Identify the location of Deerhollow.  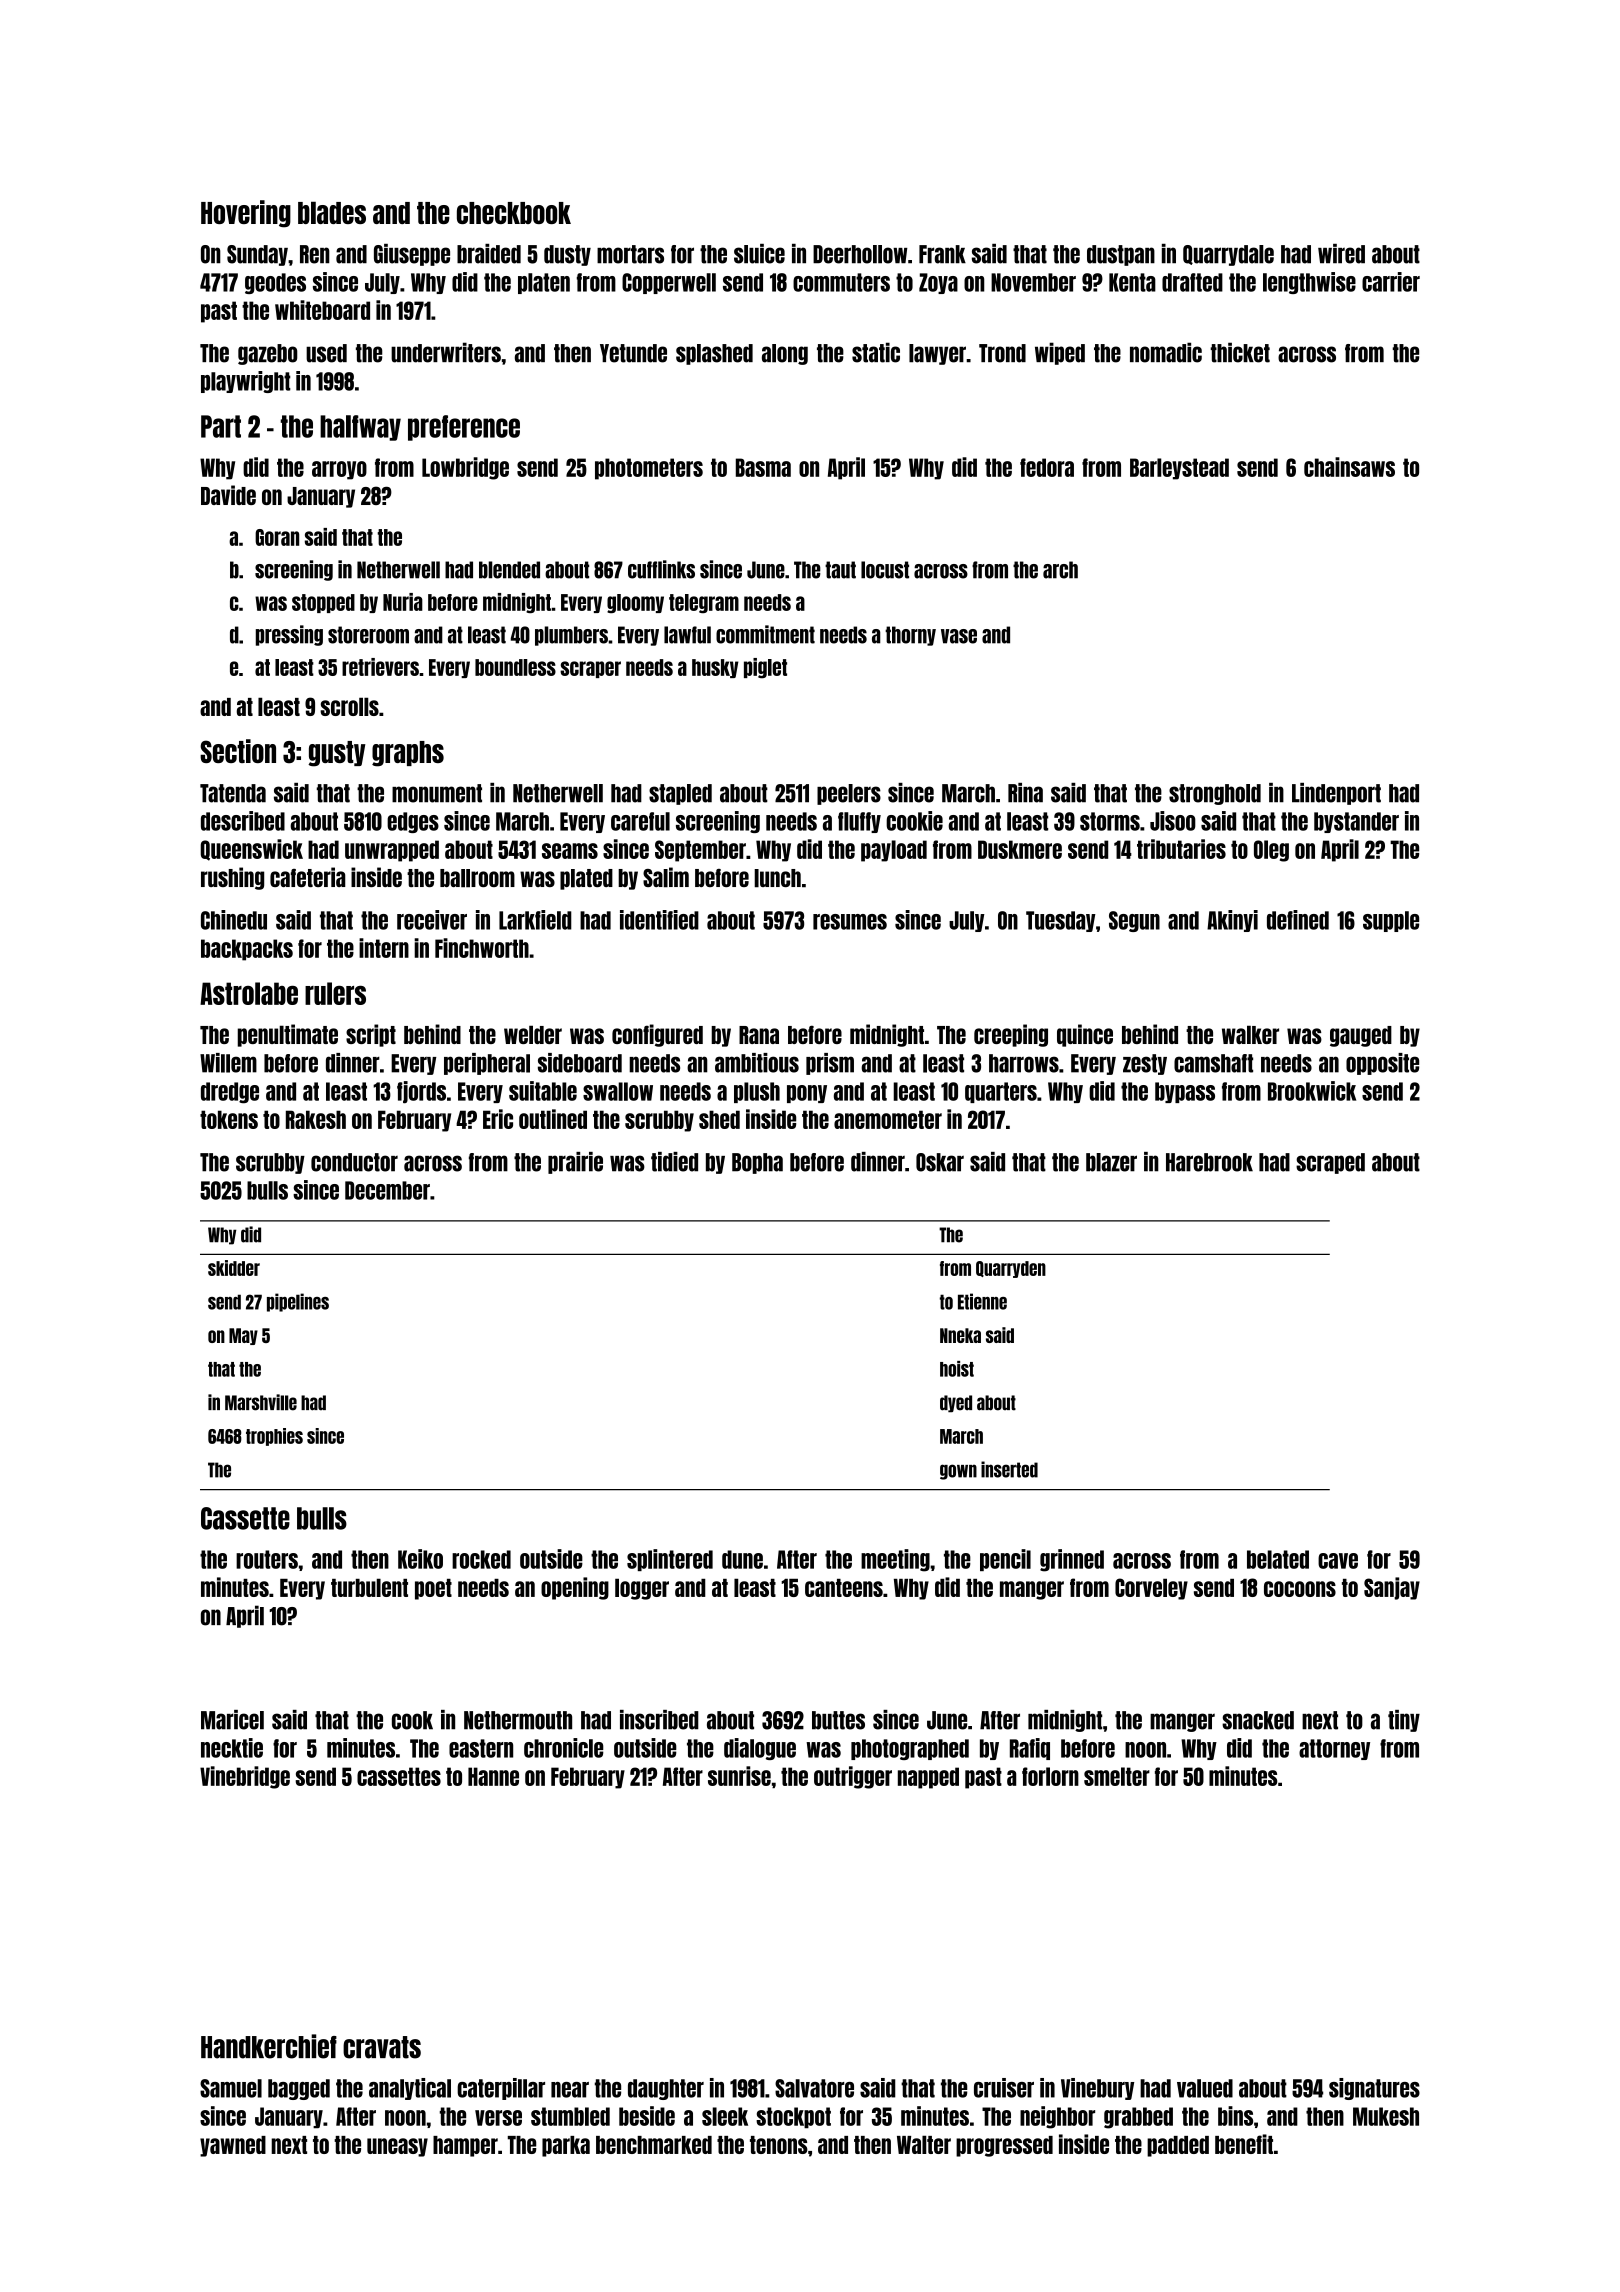
(860, 254).
